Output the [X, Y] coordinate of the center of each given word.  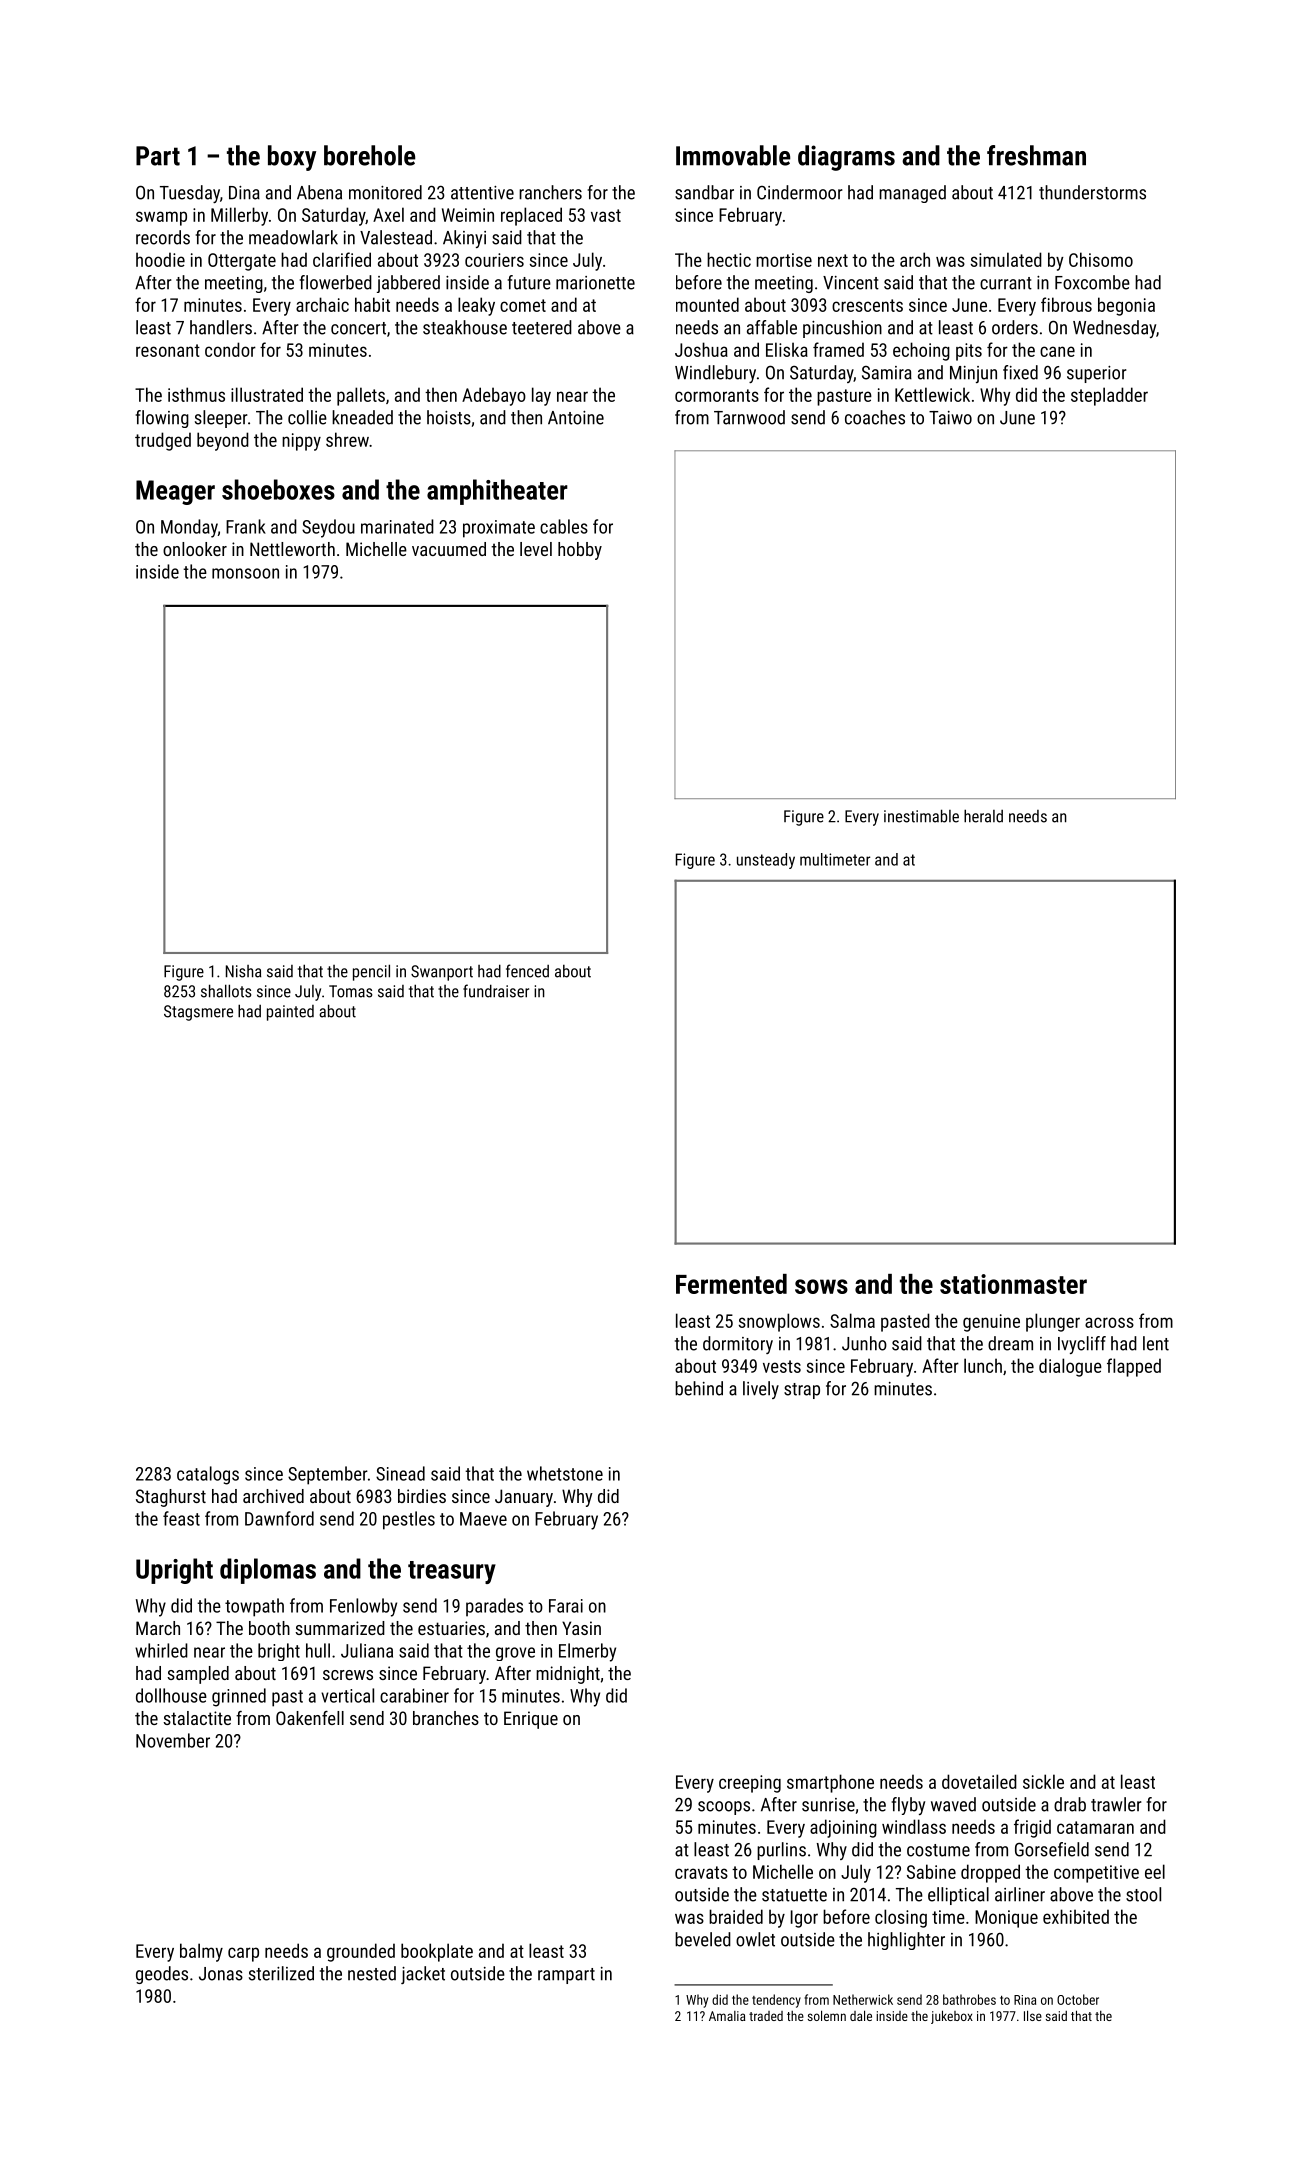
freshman [1036, 155]
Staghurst [171, 1498]
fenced [527, 971]
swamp [161, 218]
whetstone [565, 1473]
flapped [1134, 1367]
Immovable [733, 155]
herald [983, 816]
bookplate [437, 1952]
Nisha [243, 971]
